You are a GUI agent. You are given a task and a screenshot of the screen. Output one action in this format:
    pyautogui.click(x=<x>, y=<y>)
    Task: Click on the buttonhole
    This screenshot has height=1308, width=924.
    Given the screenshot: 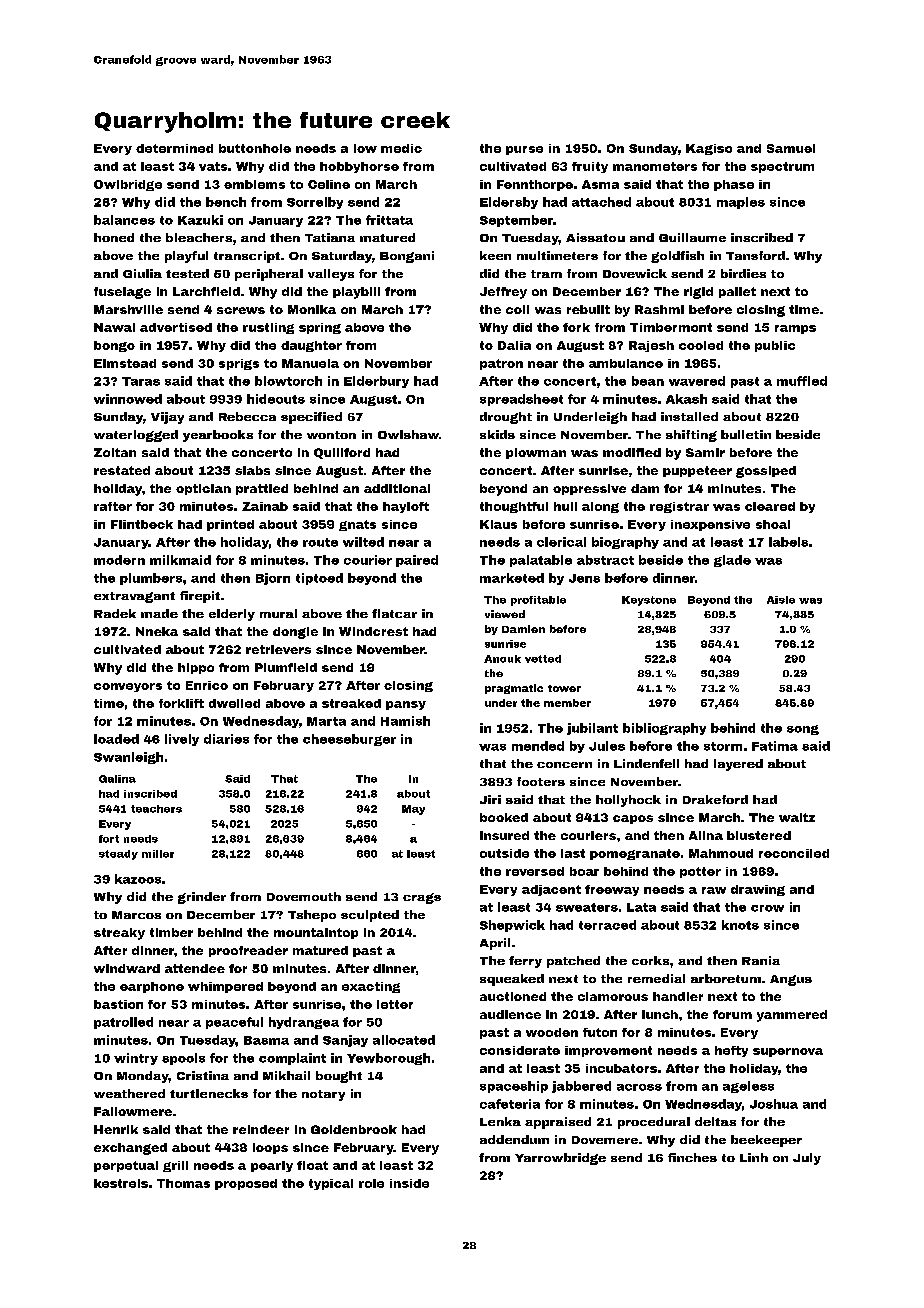 What is the action you would take?
    pyautogui.click(x=255, y=148)
